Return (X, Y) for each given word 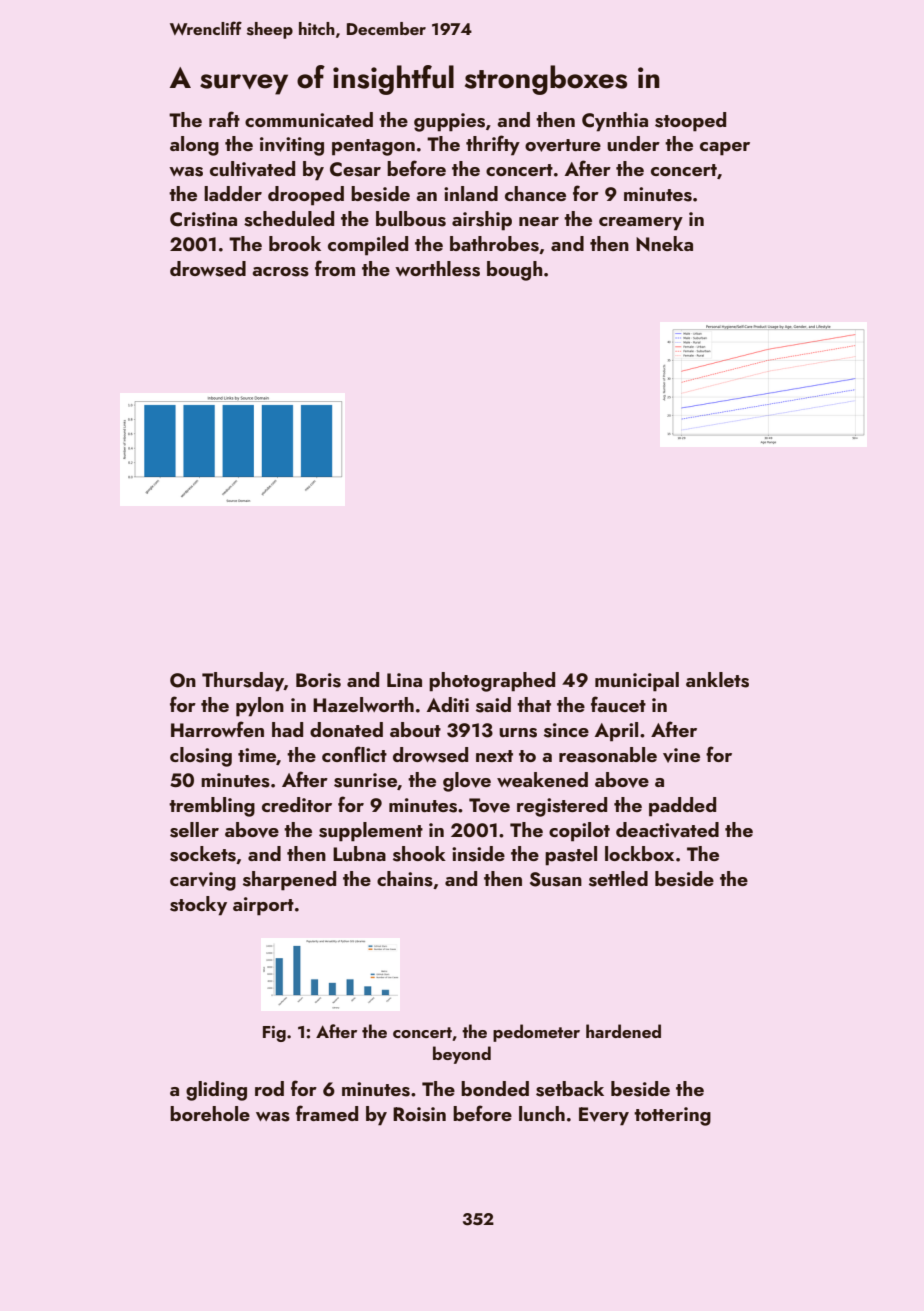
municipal (637, 682)
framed (327, 1113)
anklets (717, 680)
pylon (260, 707)
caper (725, 149)
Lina (404, 680)
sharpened (289, 881)
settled (618, 879)
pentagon (373, 147)
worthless (437, 269)
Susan (556, 879)
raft (224, 119)
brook (295, 243)
